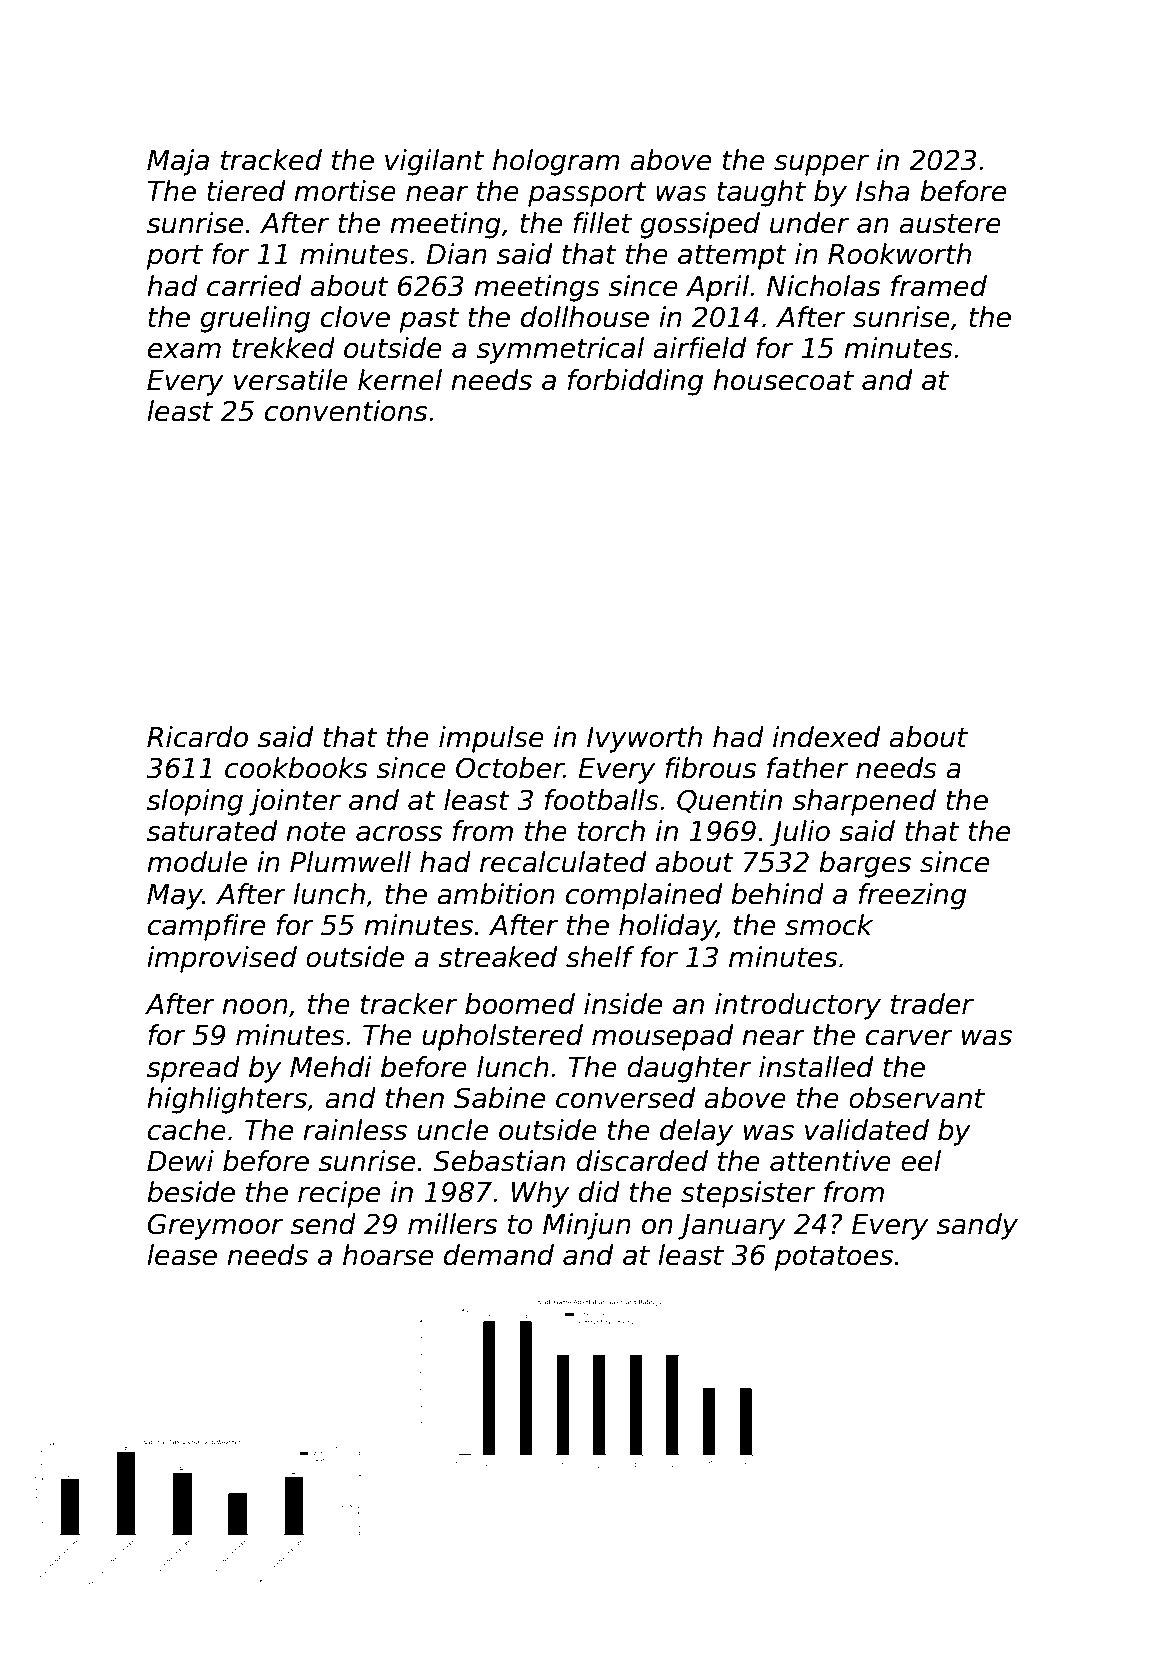 The height and width of the screenshot is (1654, 1165). I want to click on observant, so click(917, 1098).
